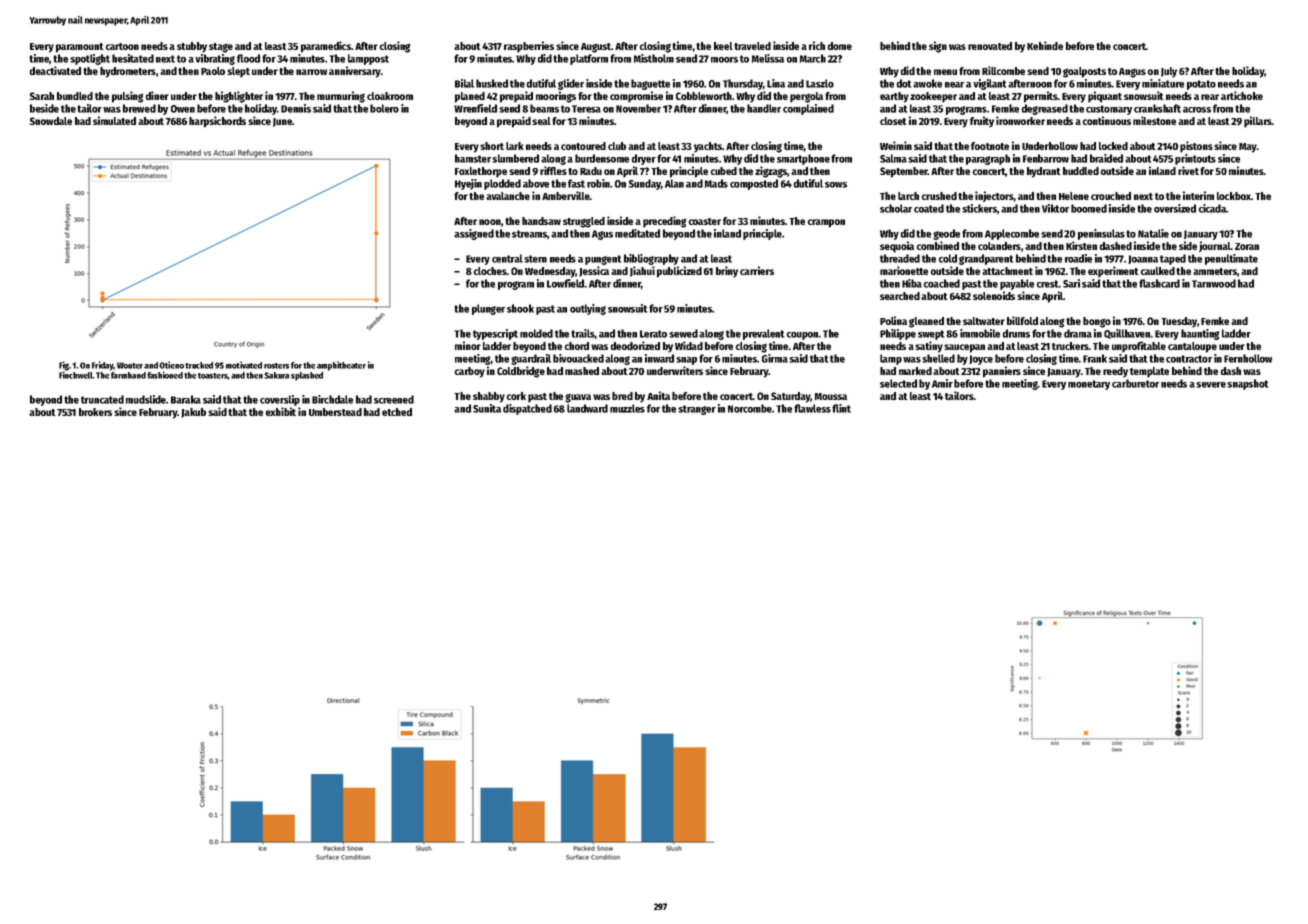 This screenshot has width=1308, height=924. What do you see at coordinates (900, 258) in the screenshot?
I see `threaded` at bounding box center [900, 258].
